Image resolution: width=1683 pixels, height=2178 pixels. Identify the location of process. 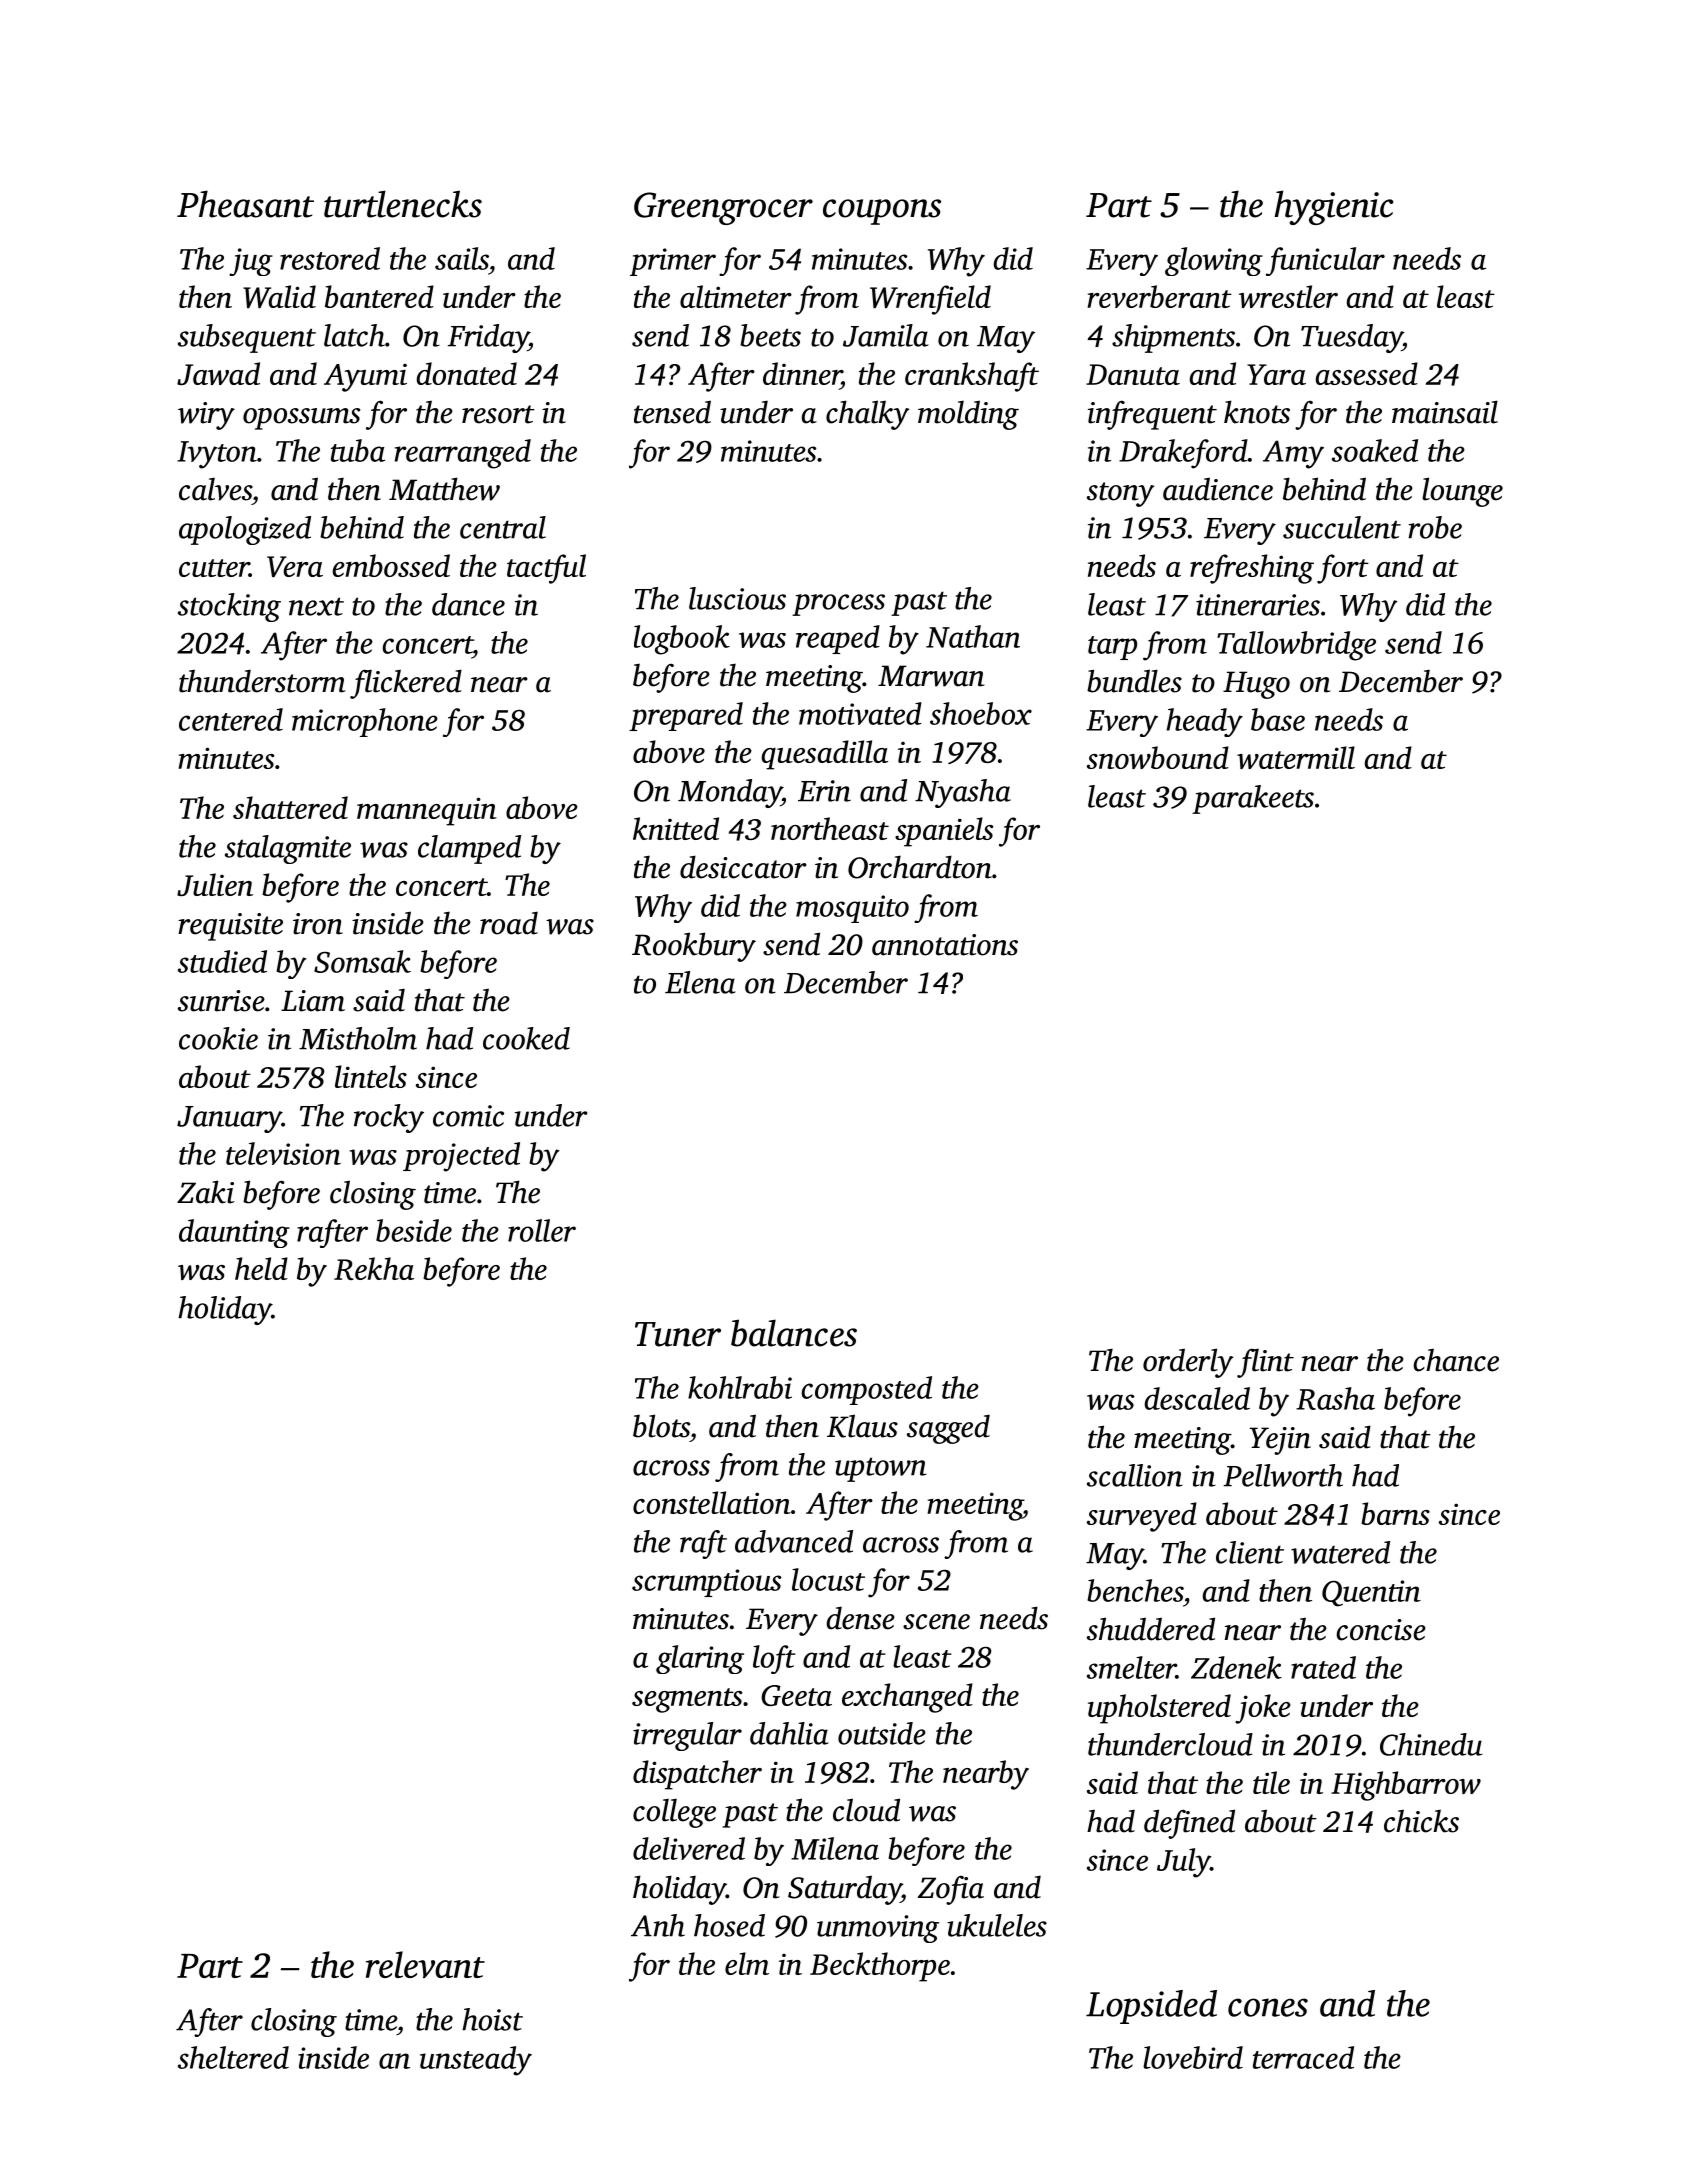
(838, 605).
